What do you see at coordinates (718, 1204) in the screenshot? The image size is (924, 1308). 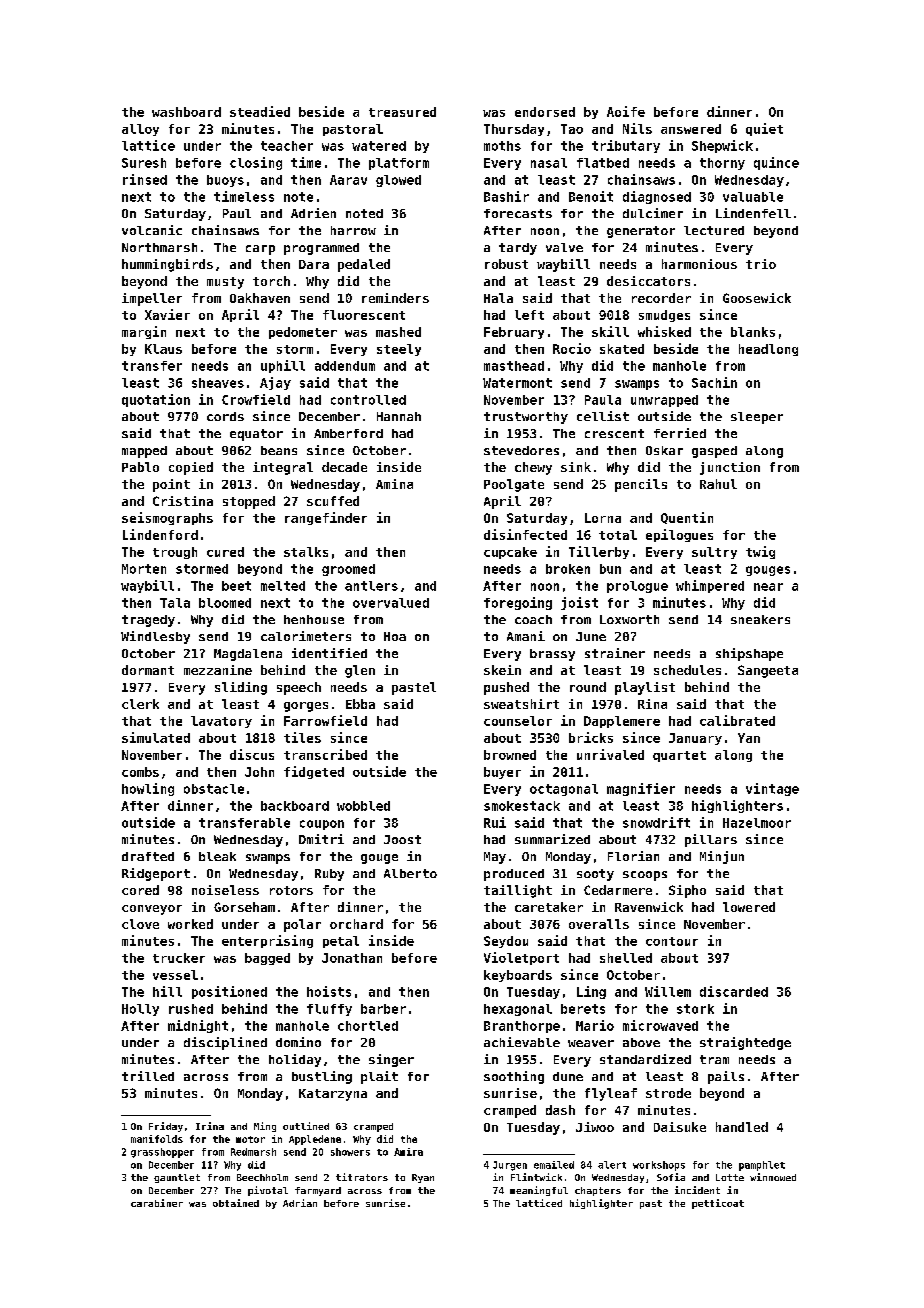 I see `petticoat` at bounding box center [718, 1204].
